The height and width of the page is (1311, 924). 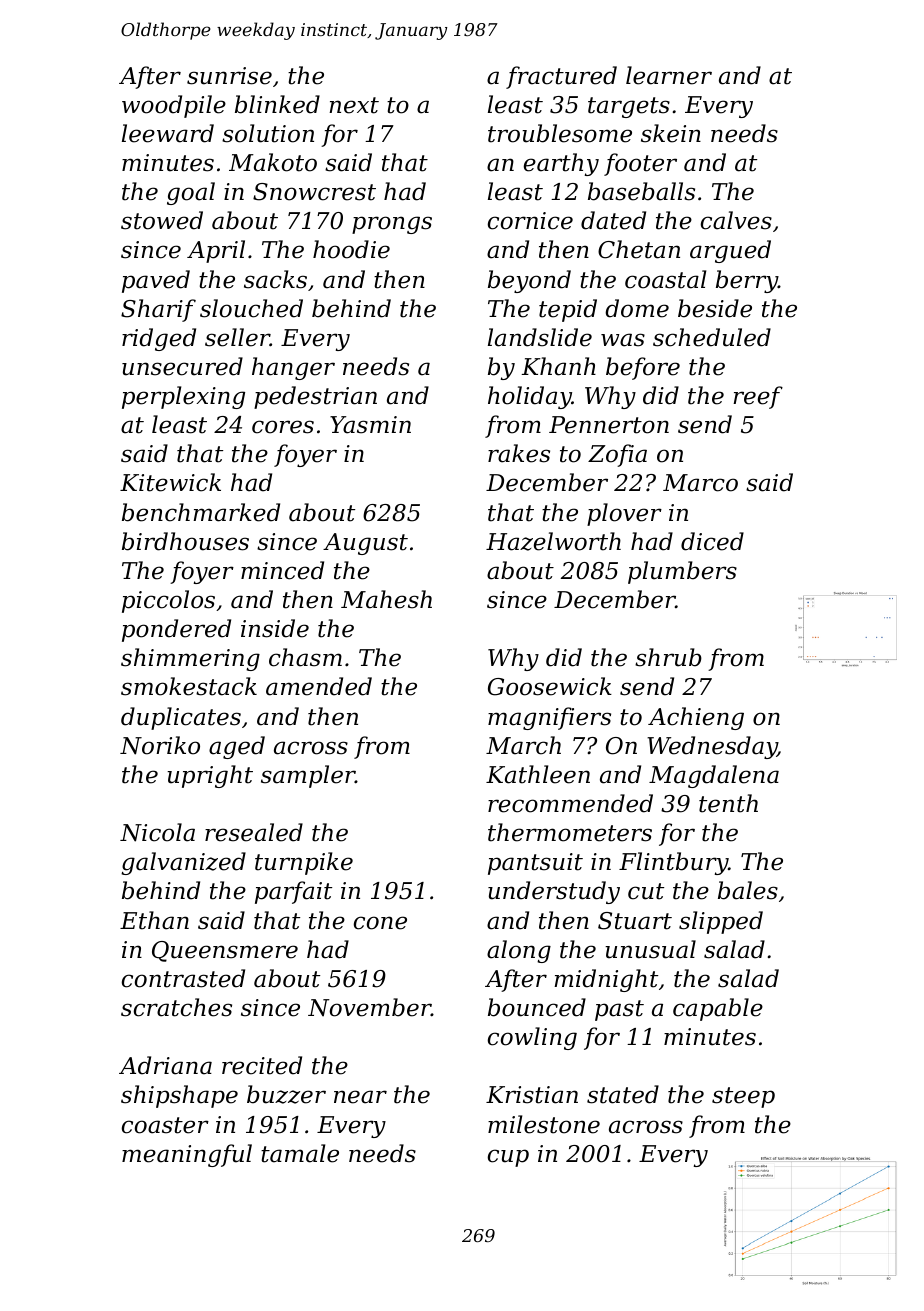 What do you see at coordinates (229, 76) in the page?
I see `sunrise` at bounding box center [229, 76].
